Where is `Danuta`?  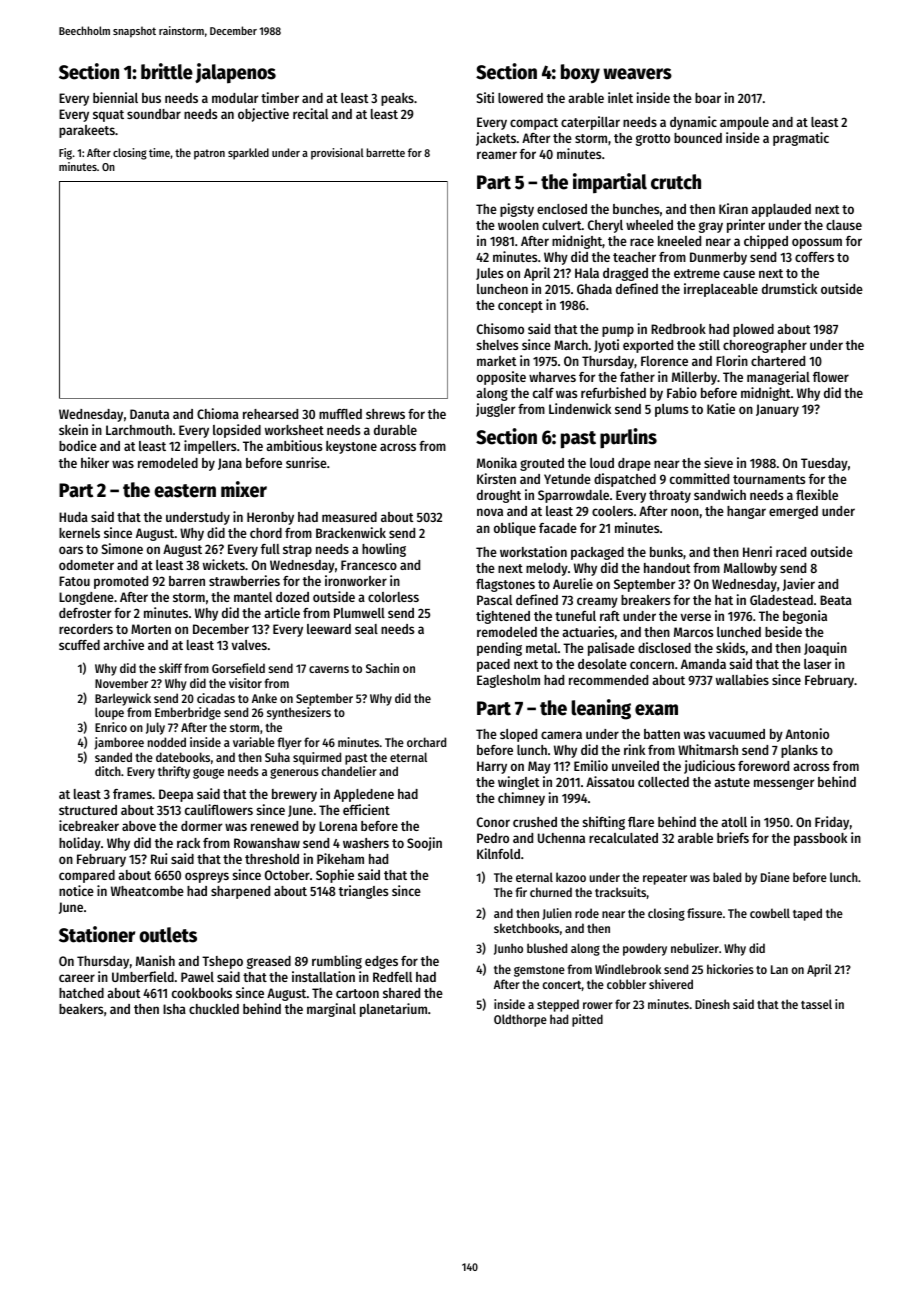 Danuta is located at coordinates (149, 414).
